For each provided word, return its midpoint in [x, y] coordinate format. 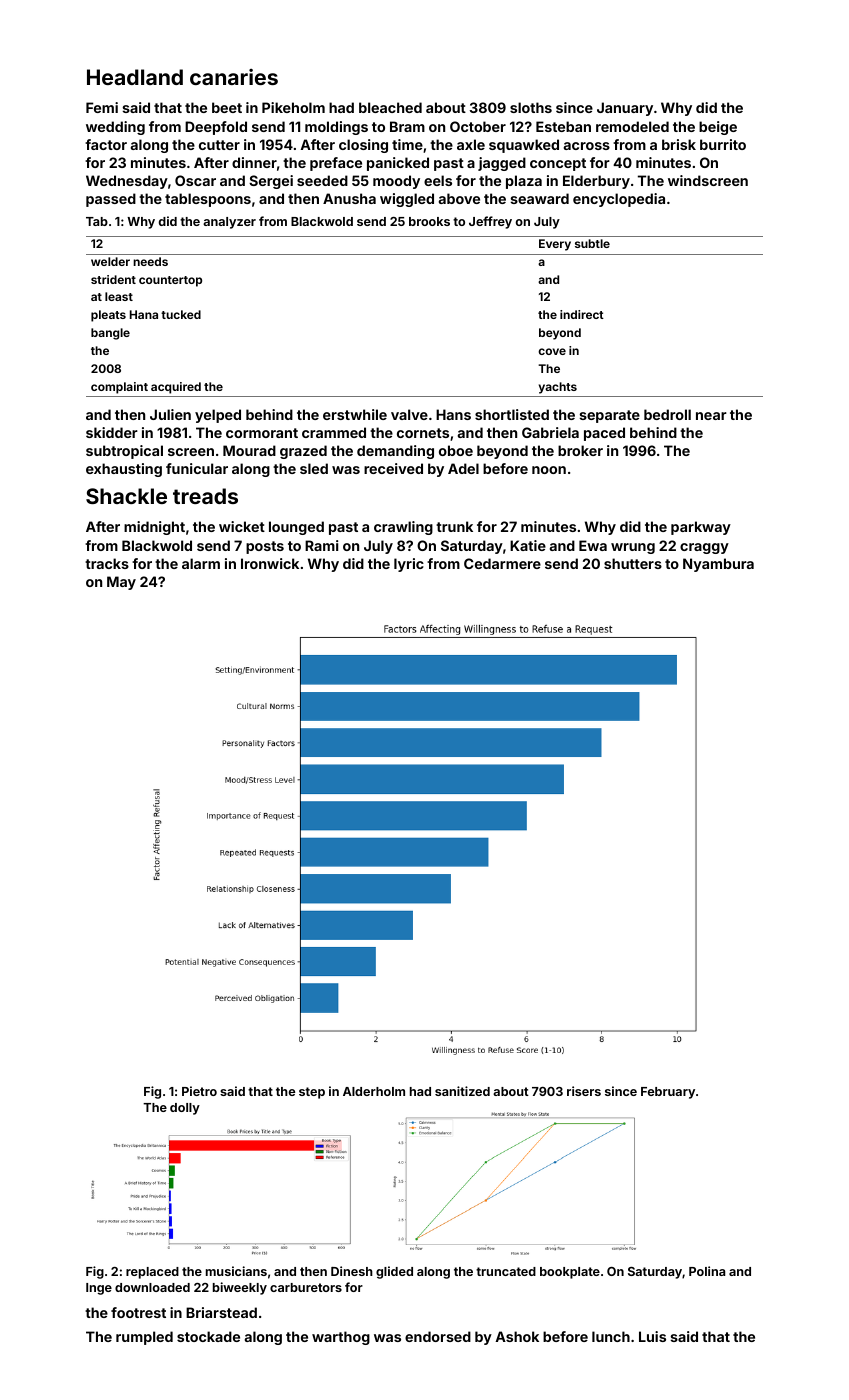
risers [584, 1091]
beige [718, 128]
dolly [185, 1109]
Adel [463, 468]
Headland [135, 77]
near [711, 416]
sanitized [462, 1091]
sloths [531, 107]
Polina [707, 1271]
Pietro [199, 1091]
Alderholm [374, 1091]
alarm [201, 563]
